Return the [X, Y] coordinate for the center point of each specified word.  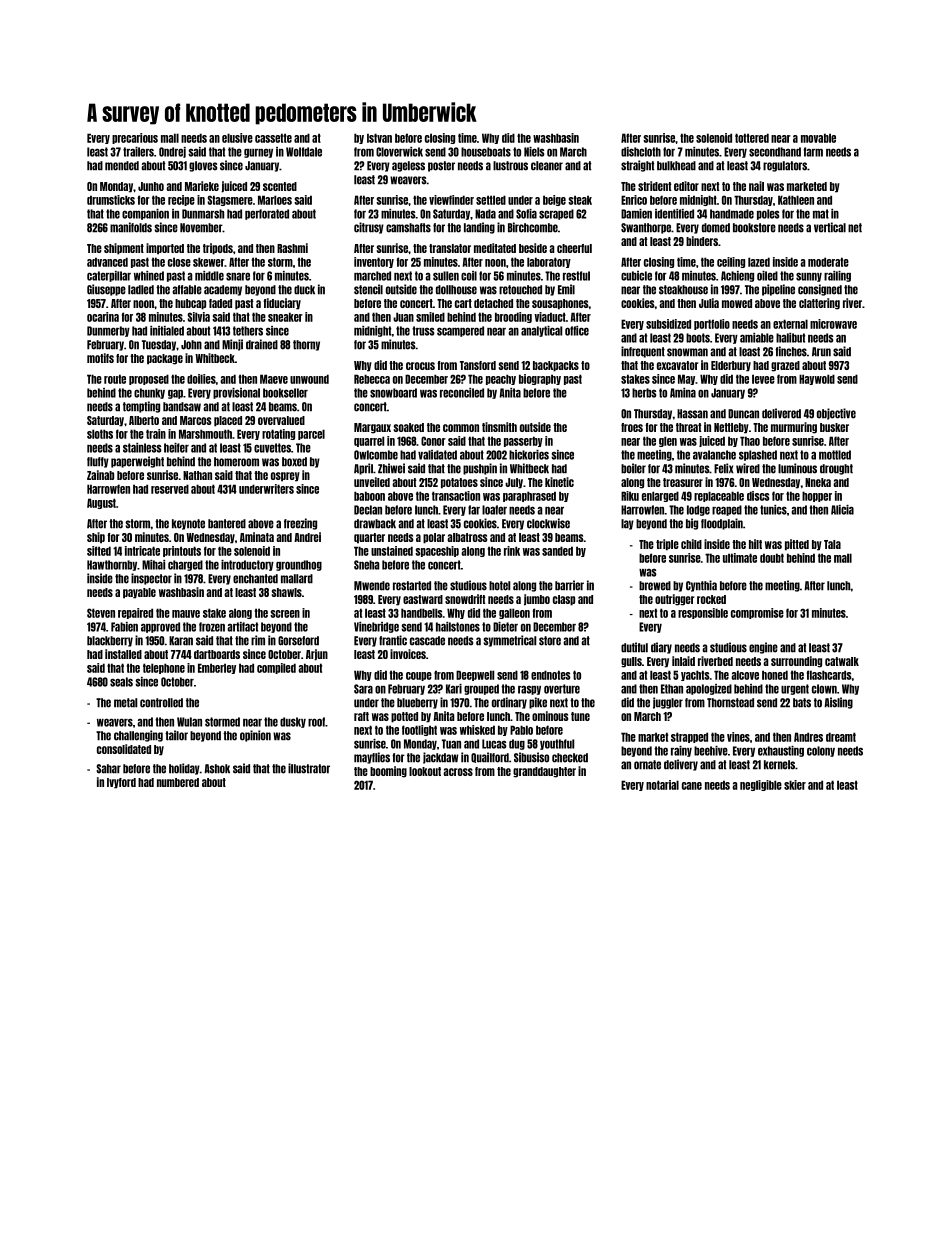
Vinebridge [376, 627]
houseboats [486, 152]
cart [463, 303]
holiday [184, 769]
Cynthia [701, 586]
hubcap [190, 304]
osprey [285, 477]
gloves [203, 166]
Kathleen [796, 200]
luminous [797, 468]
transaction [456, 496]
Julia [709, 303]
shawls [286, 592]
